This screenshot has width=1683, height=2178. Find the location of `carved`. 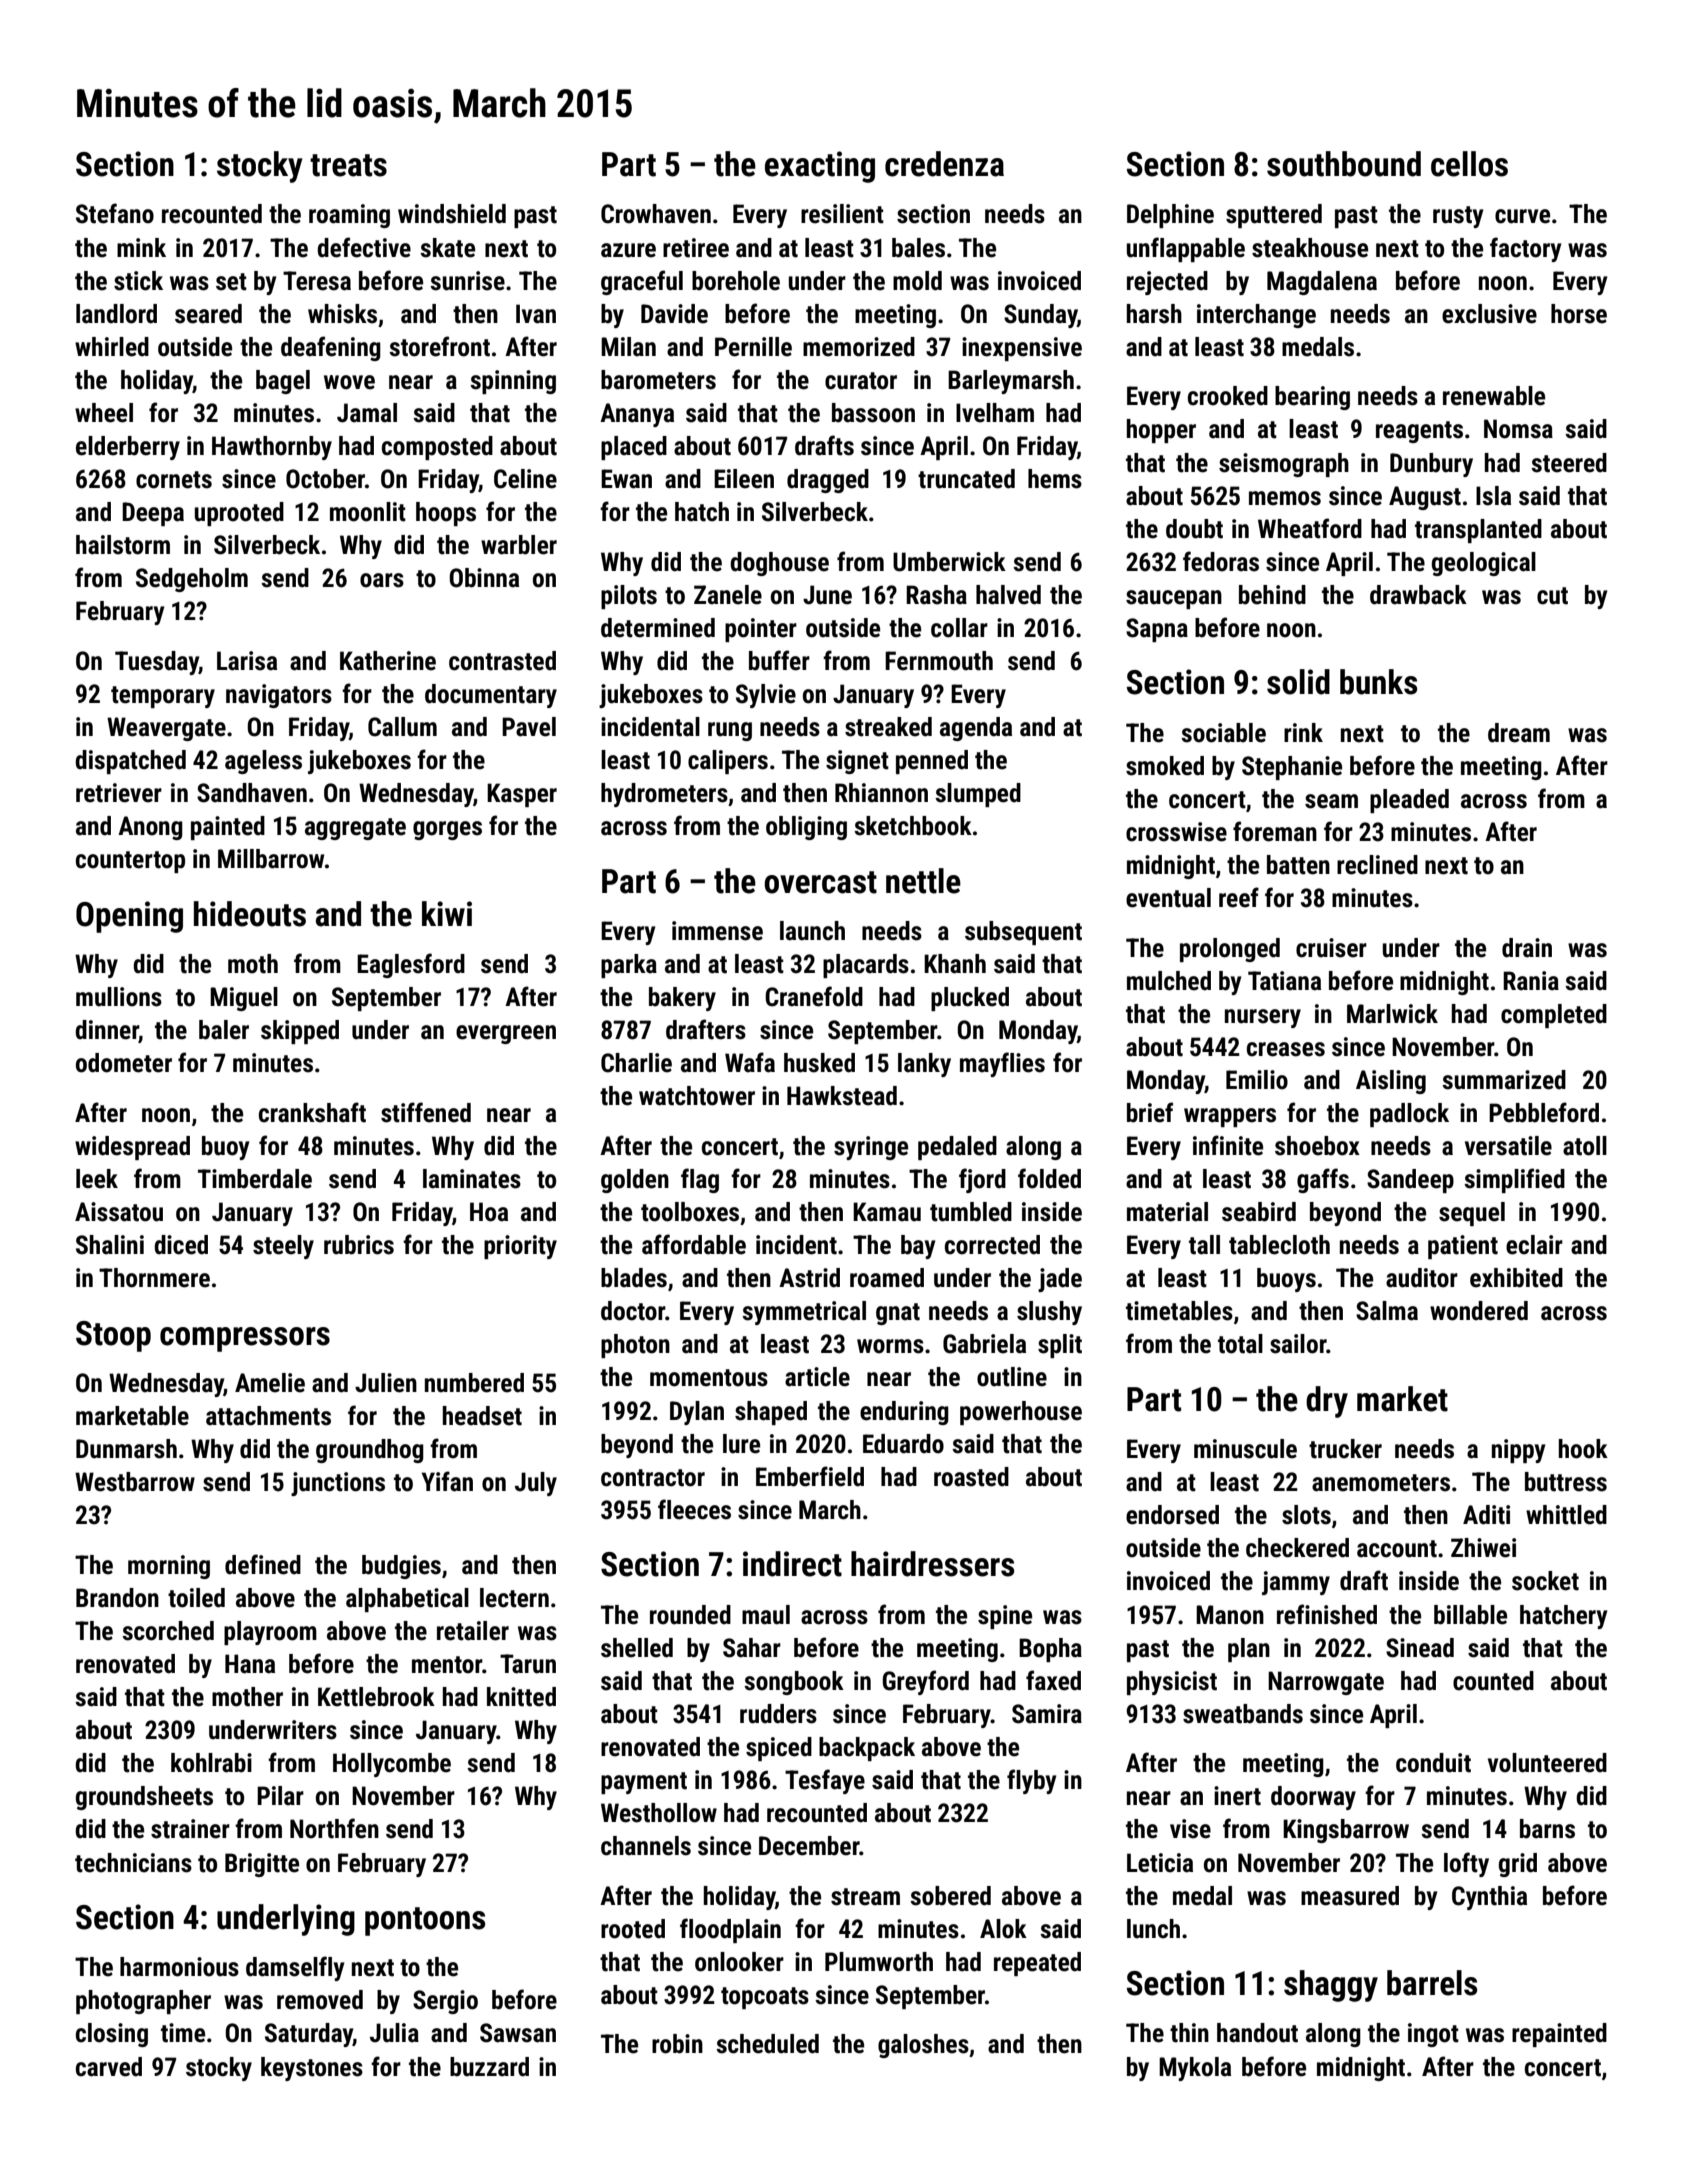

carved is located at coordinates (109, 2067).
